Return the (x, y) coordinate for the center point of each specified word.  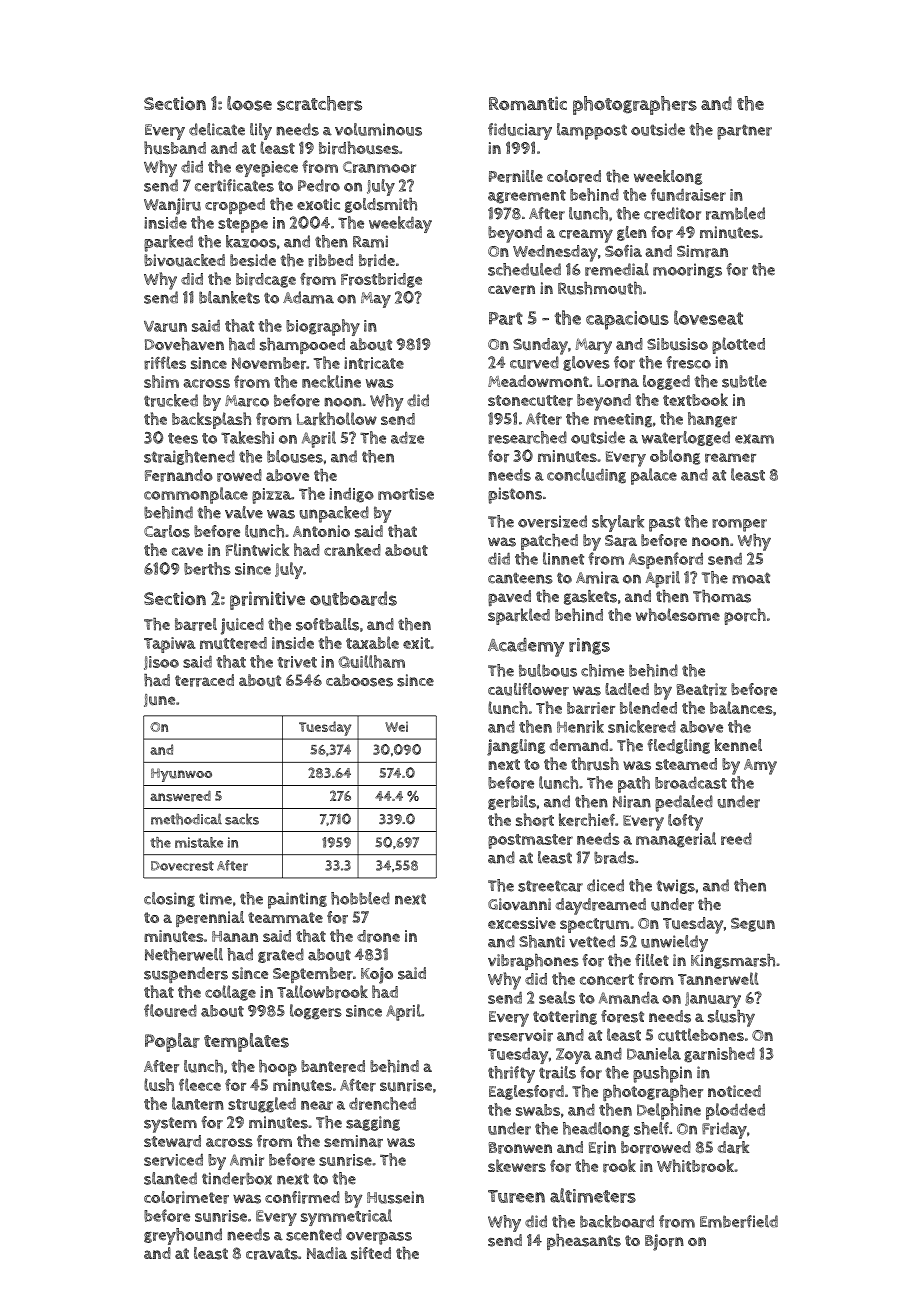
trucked (171, 400)
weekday (400, 224)
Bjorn (664, 1242)
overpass (379, 1238)
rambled (735, 213)
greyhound (183, 1236)
